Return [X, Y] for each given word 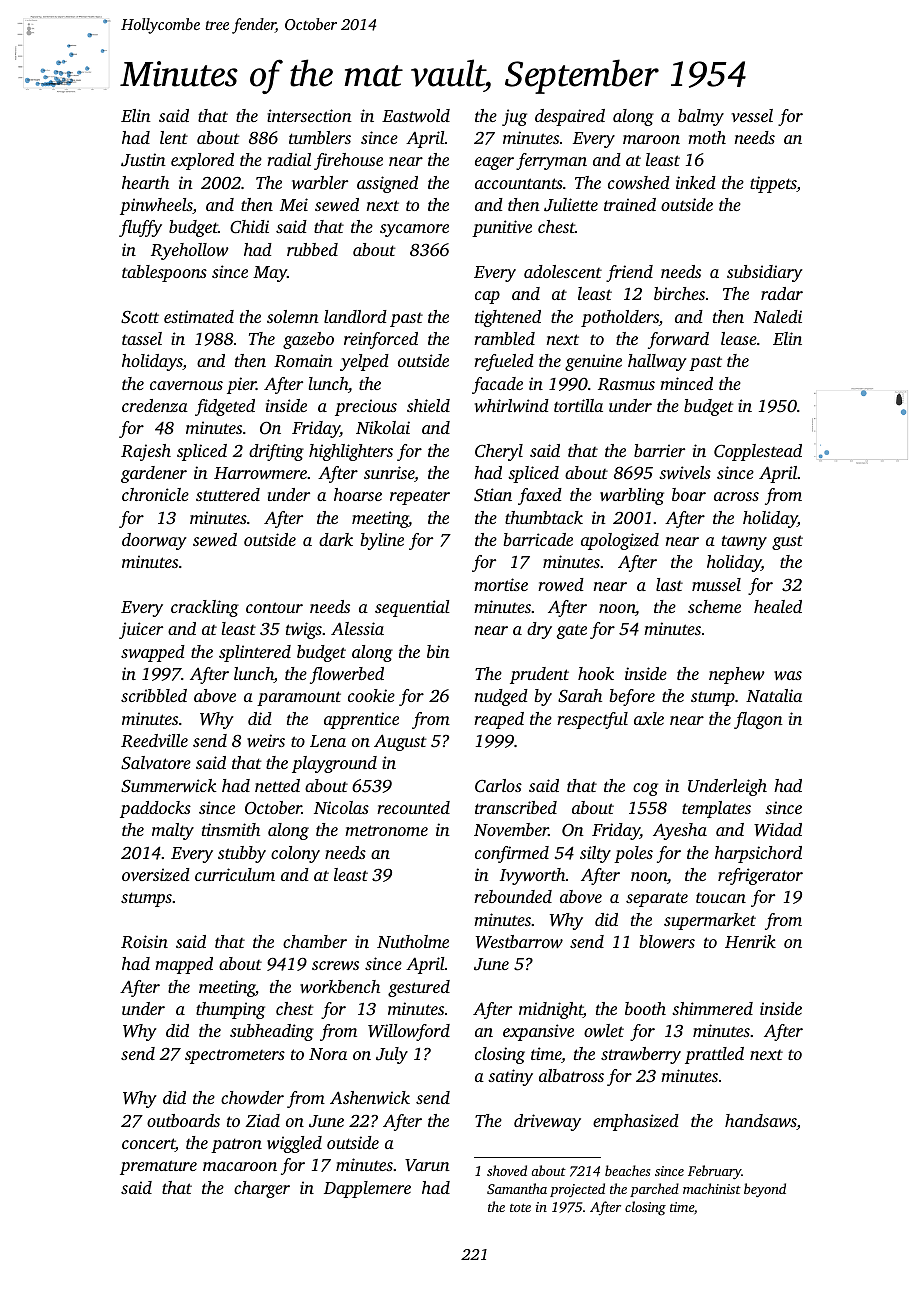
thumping [230, 1010]
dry [539, 630]
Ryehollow [190, 251]
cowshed [639, 182]
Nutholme [413, 941]
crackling [205, 608]
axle [649, 718]
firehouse [348, 161]
